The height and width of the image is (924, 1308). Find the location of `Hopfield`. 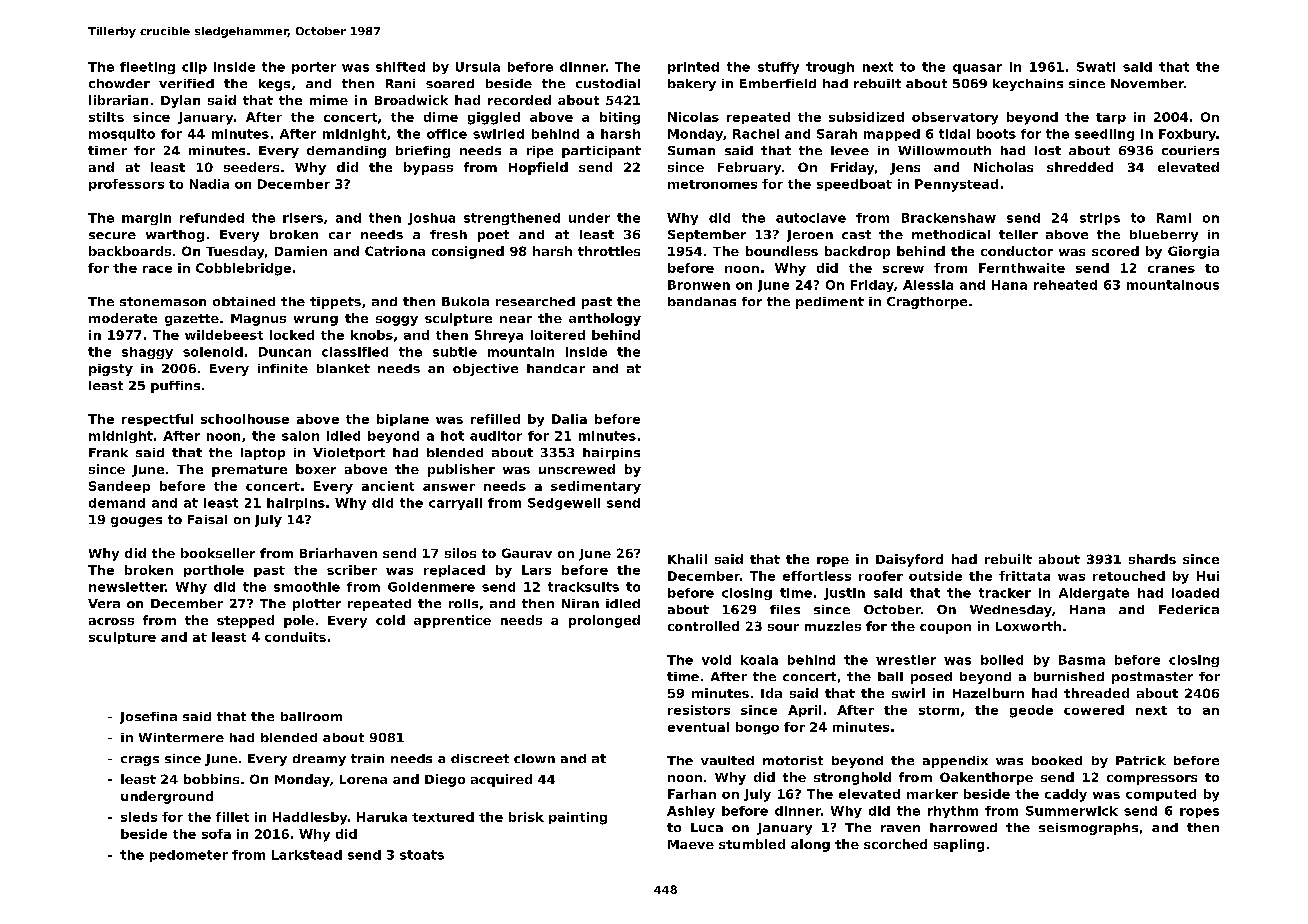

Hopfield is located at coordinates (538, 168).
